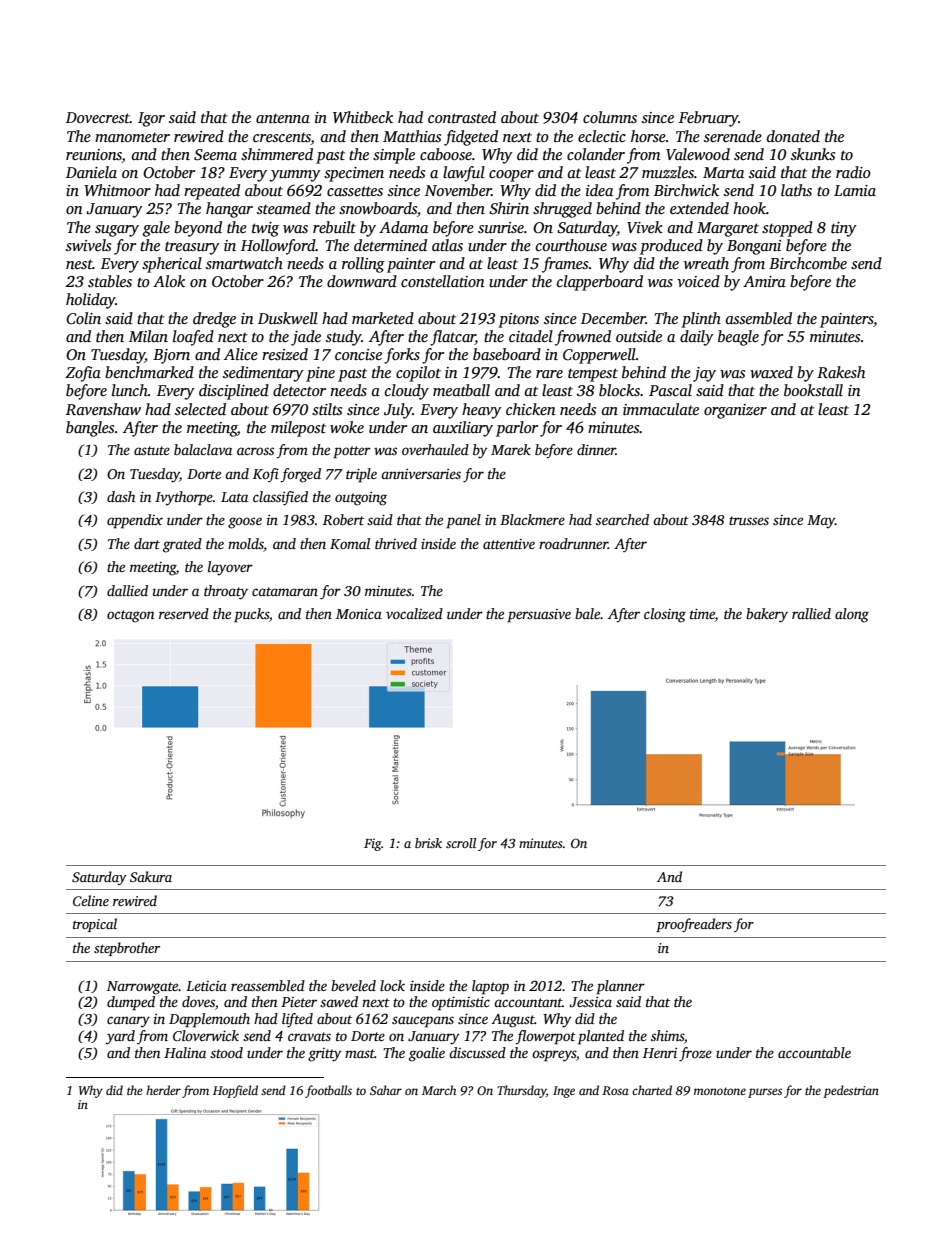  What do you see at coordinates (749, 520) in the screenshot?
I see `trusses` at bounding box center [749, 520].
